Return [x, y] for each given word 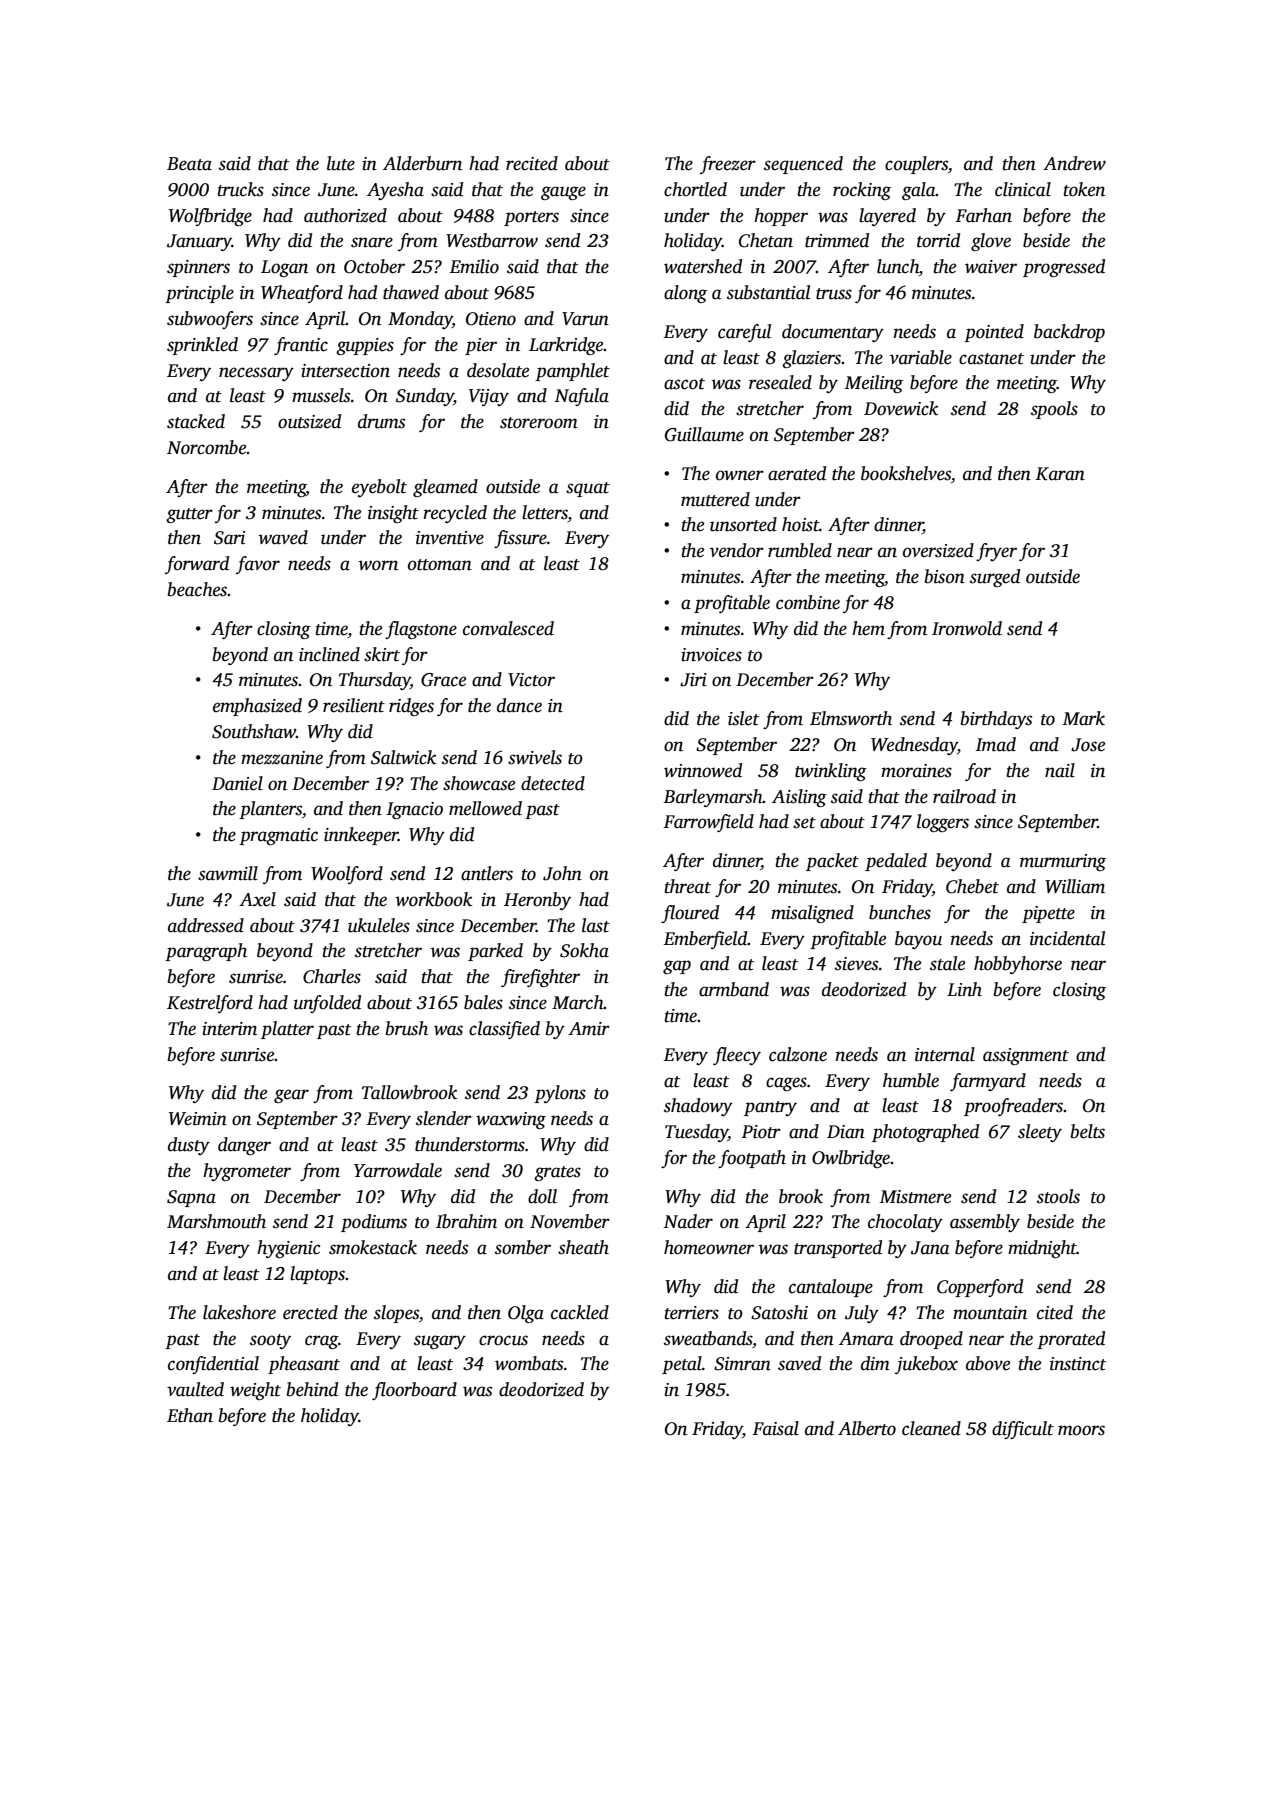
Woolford [347, 875]
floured [690, 914]
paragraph [206, 952]
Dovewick [901, 408]
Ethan [190, 1415]
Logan [284, 268]
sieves [856, 964]
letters [545, 512]
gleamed [445, 488]
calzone [798, 1054]
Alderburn [422, 163]
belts [1088, 1131]
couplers [916, 165]
